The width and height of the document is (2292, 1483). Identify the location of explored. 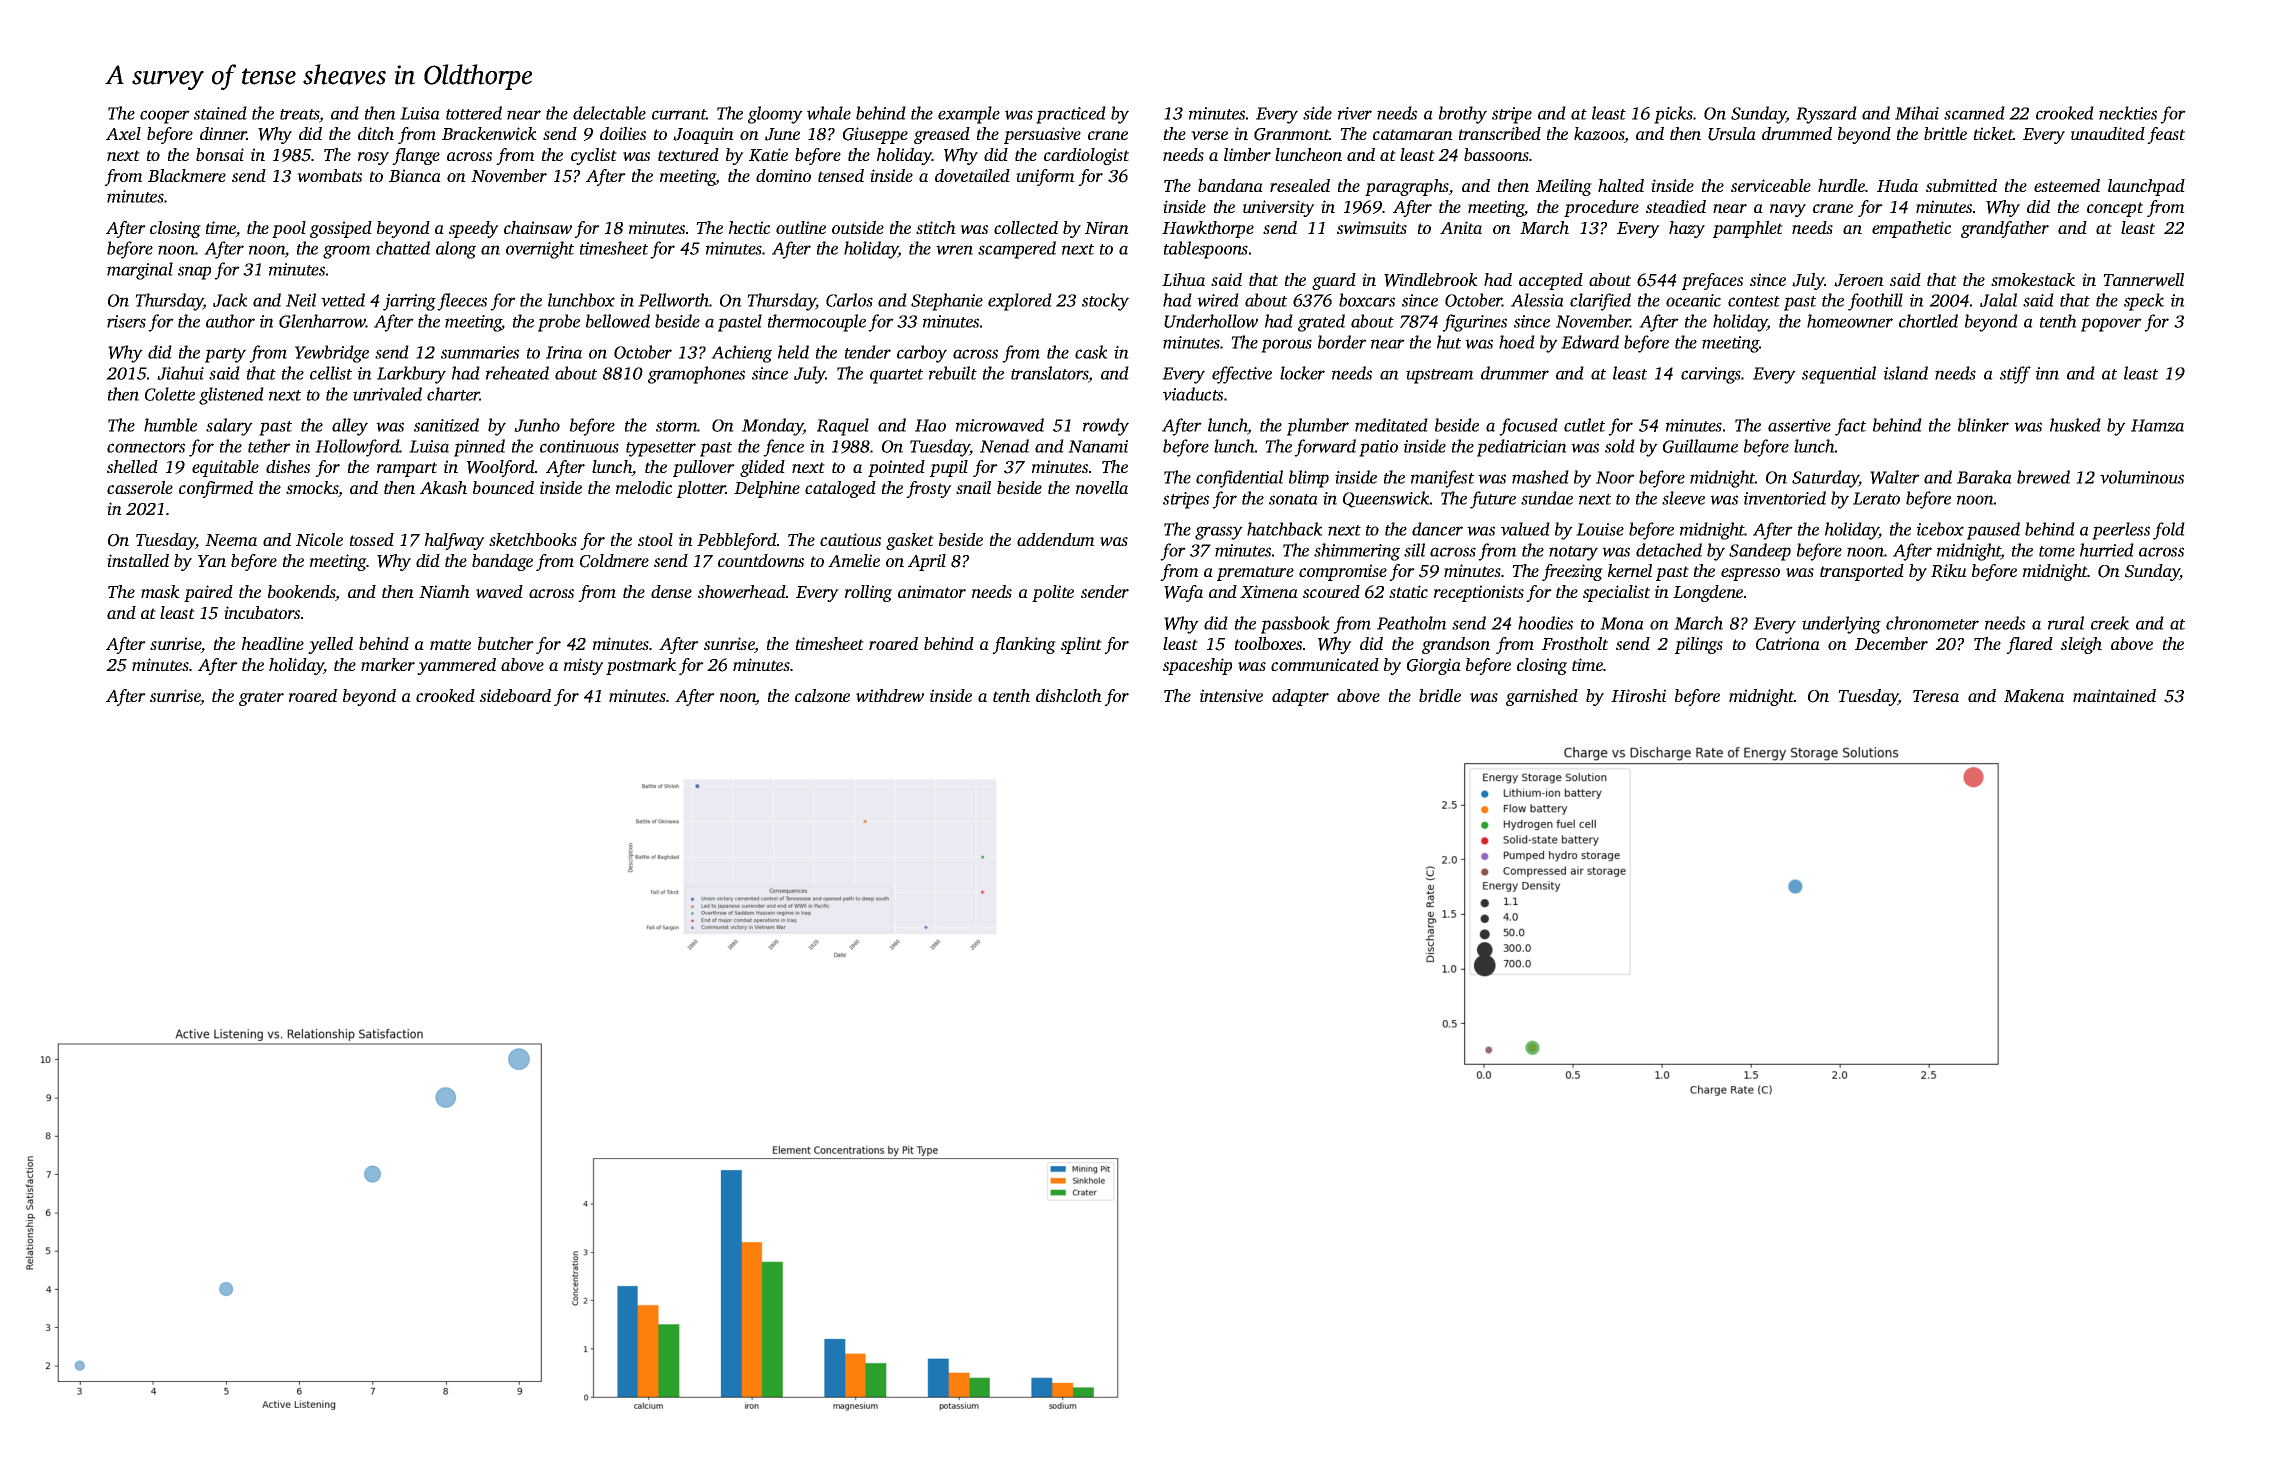
(1020, 302).
